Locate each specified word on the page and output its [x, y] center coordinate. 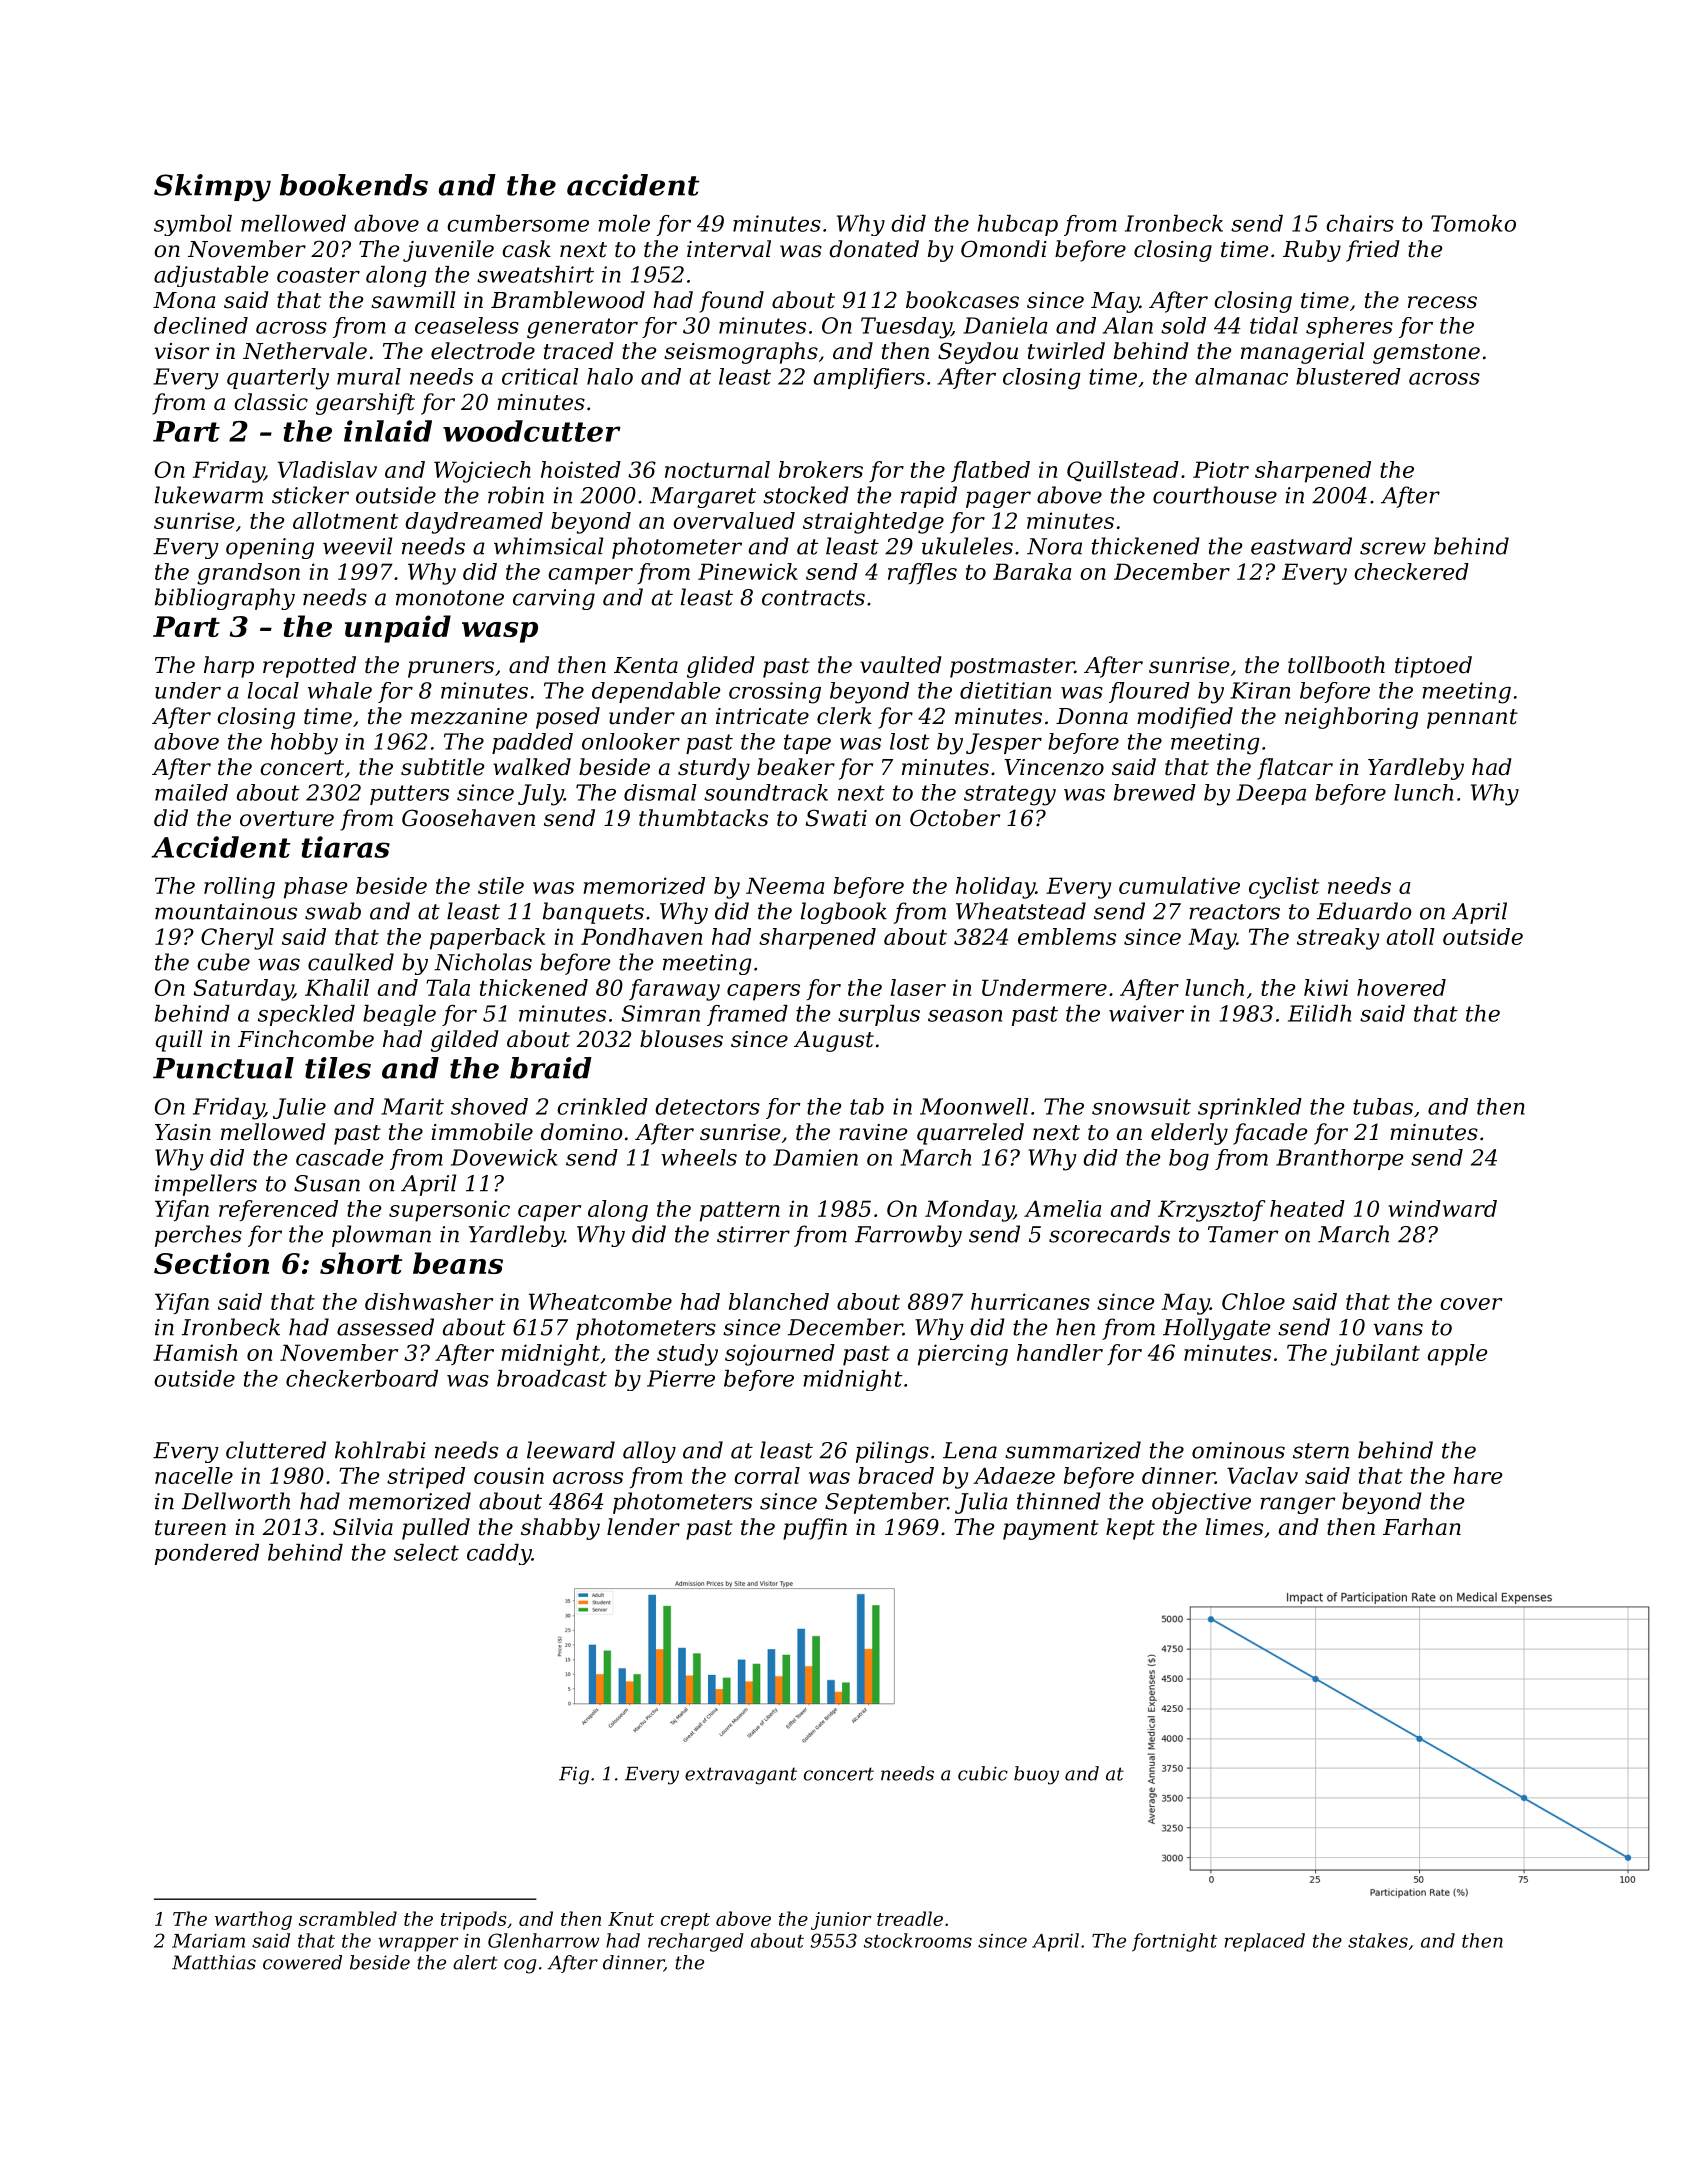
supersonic [449, 1211]
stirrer [753, 1234]
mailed [191, 792]
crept [685, 1921]
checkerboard [362, 1378]
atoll [1411, 936]
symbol [193, 225]
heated [1307, 1208]
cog [520, 1966]
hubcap [1018, 225]
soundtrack [766, 792]
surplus [879, 1015]
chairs [1360, 223]
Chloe [1253, 1301]
